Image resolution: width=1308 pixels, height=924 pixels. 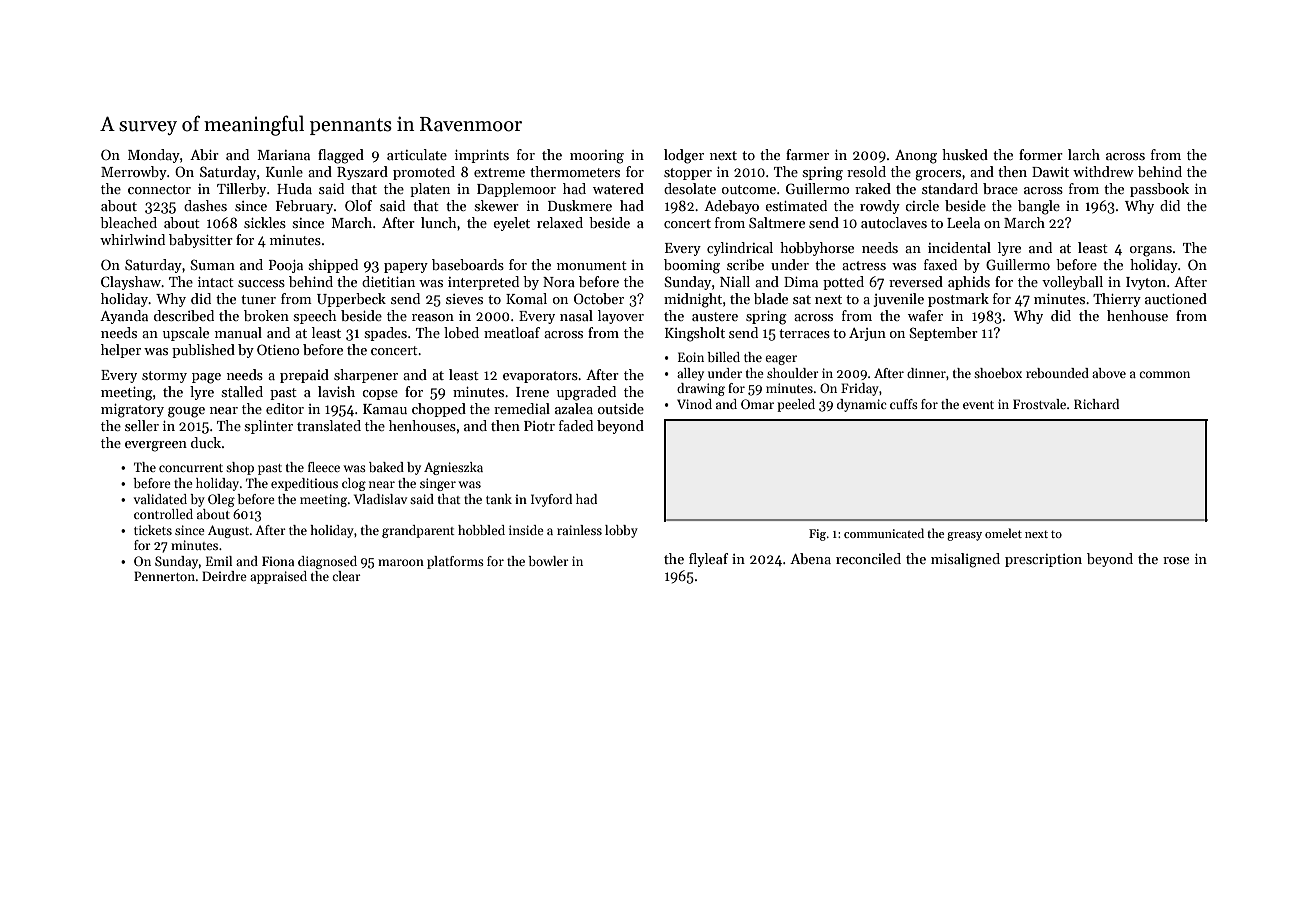 What do you see at coordinates (164, 576) in the document?
I see `Pennerton` at bounding box center [164, 576].
